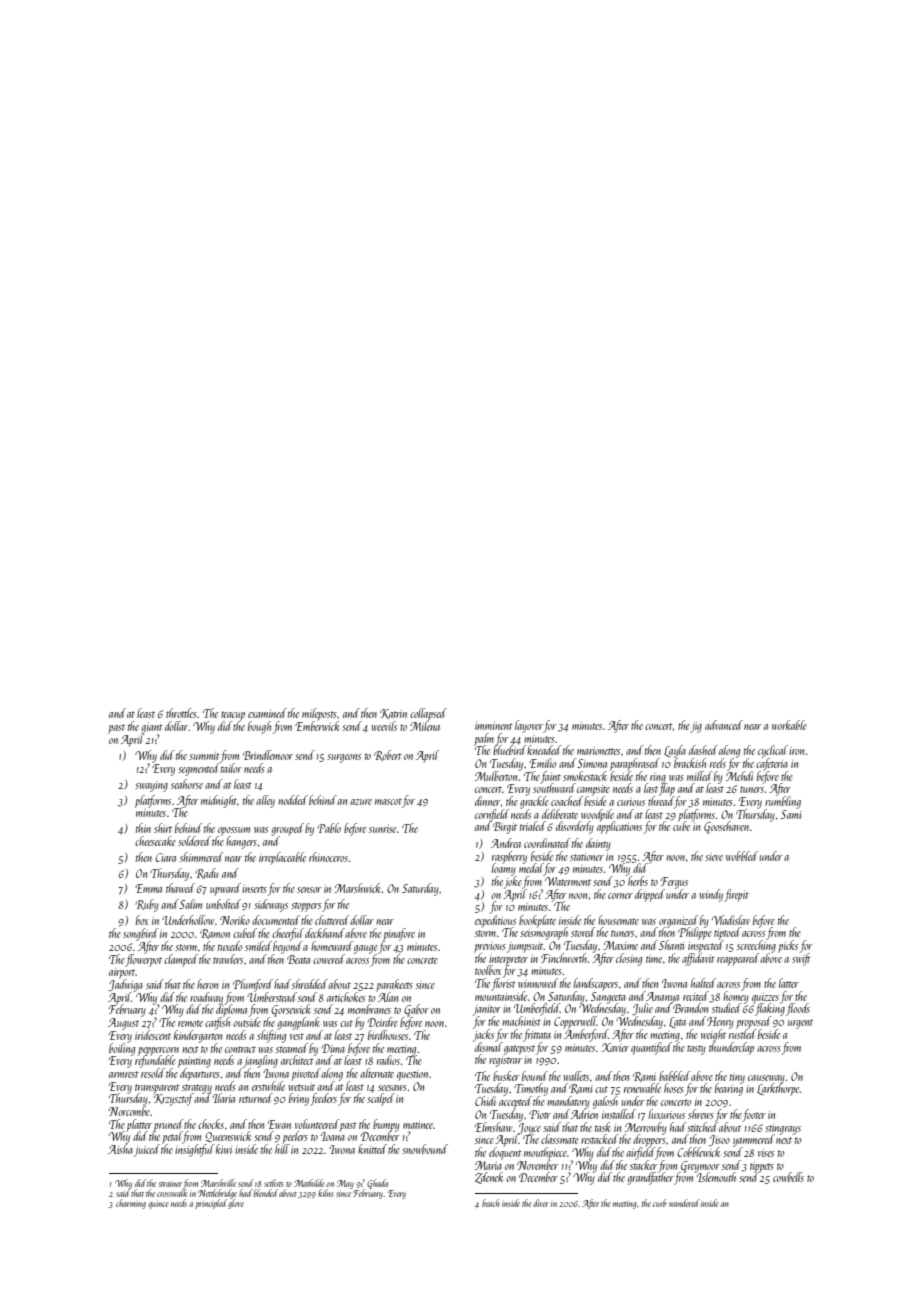  Describe the element at coordinates (124, 1074) in the document. I see `armrest` at that location.
